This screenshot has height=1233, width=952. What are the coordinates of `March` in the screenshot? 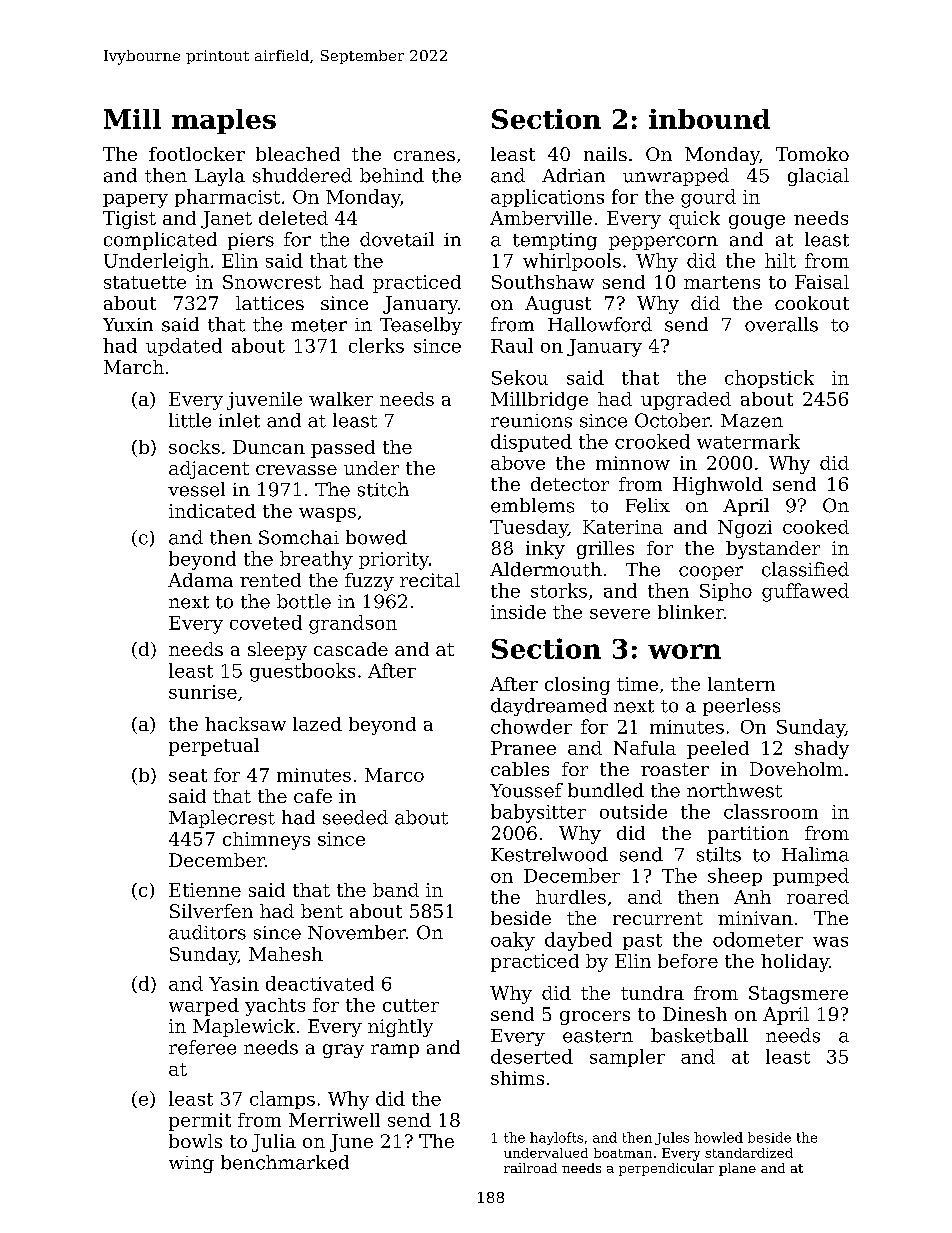 It's located at (134, 367).
